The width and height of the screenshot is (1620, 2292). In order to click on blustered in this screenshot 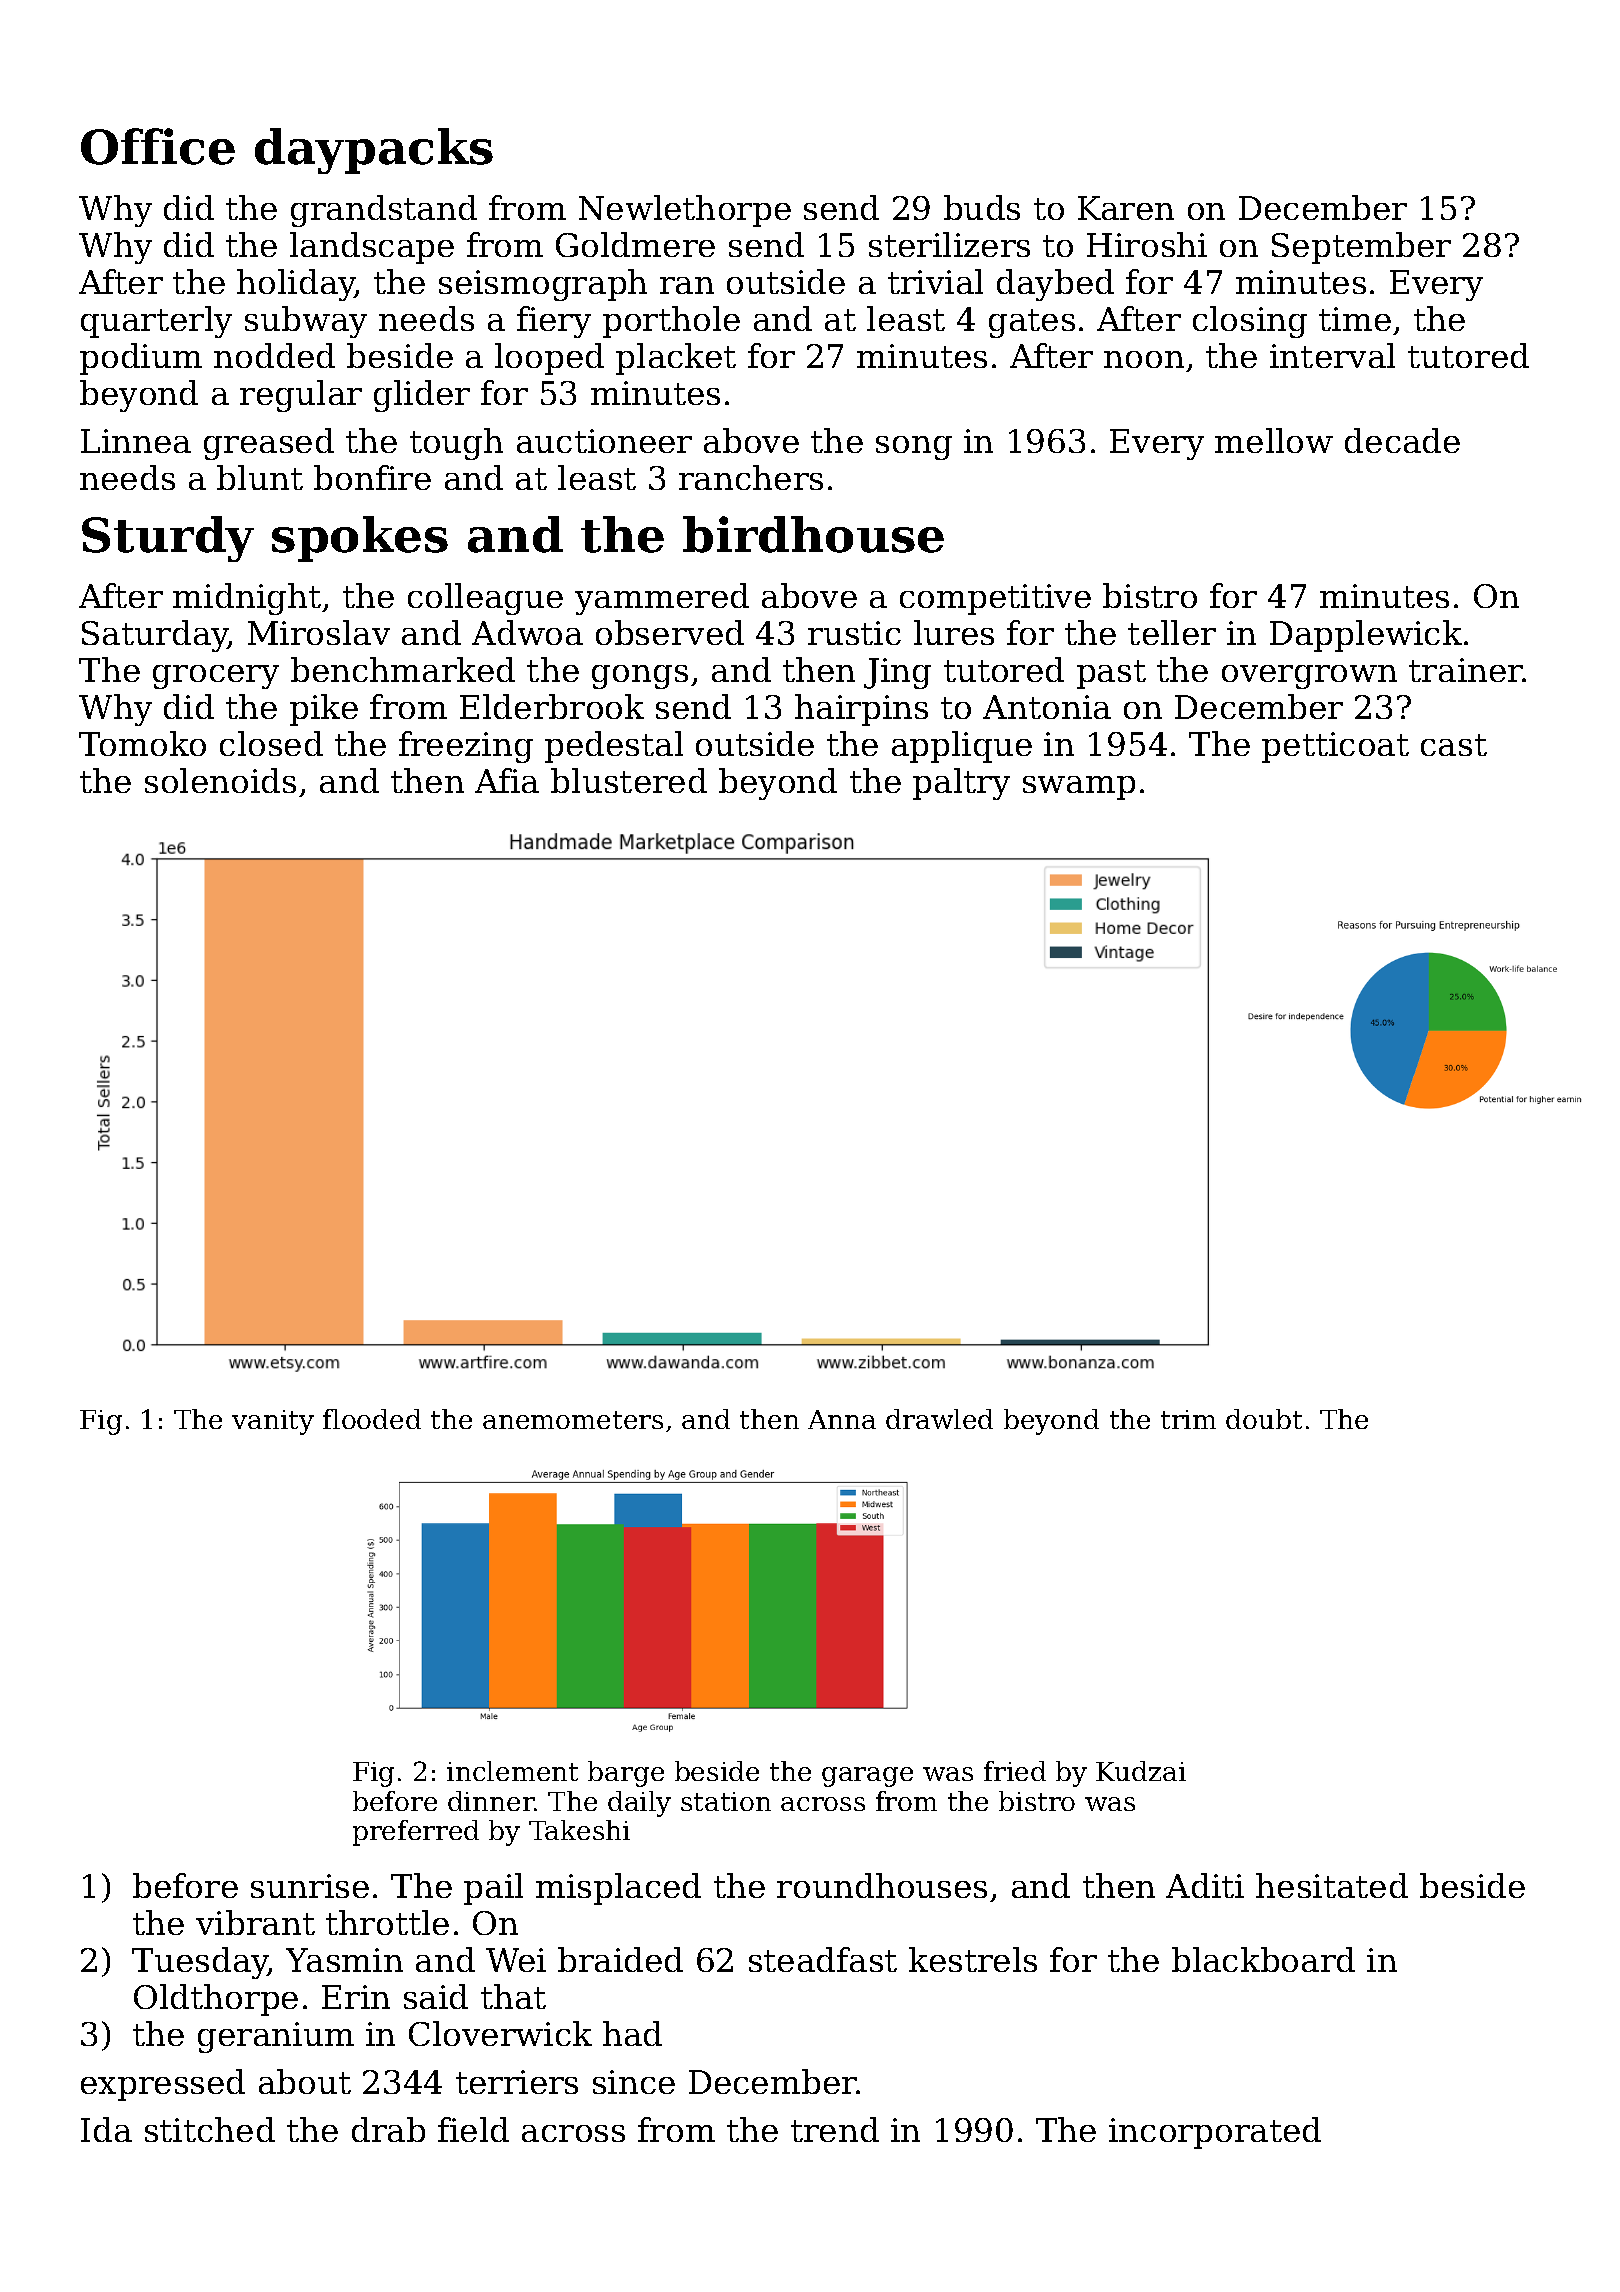, I will do `click(629, 780)`.
